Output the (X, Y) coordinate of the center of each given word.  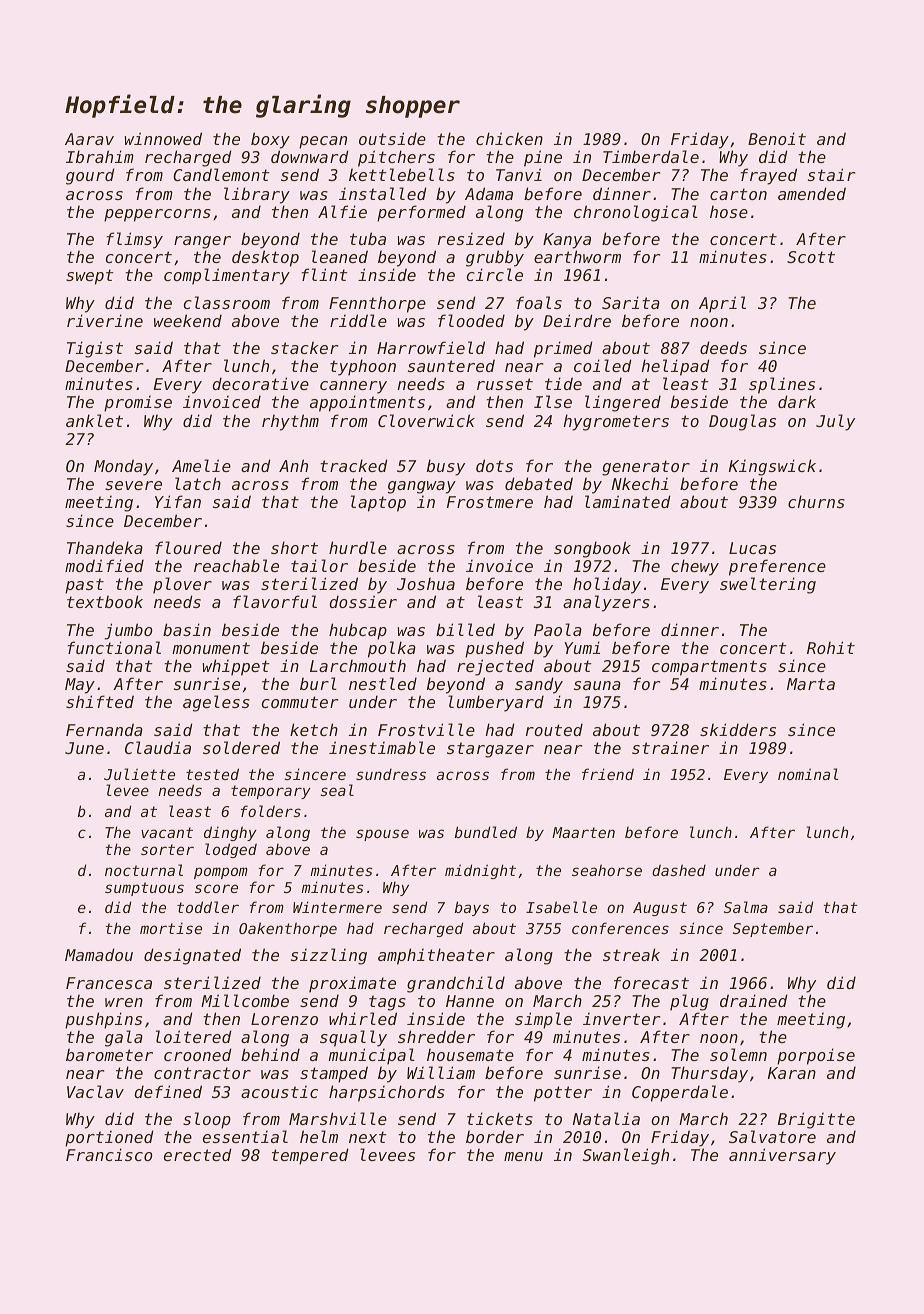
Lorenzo (284, 1019)
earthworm (577, 256)
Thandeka (105, 547)
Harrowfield (431, 347)
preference (777, 567)
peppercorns (157, 215)
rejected (495, 667)
